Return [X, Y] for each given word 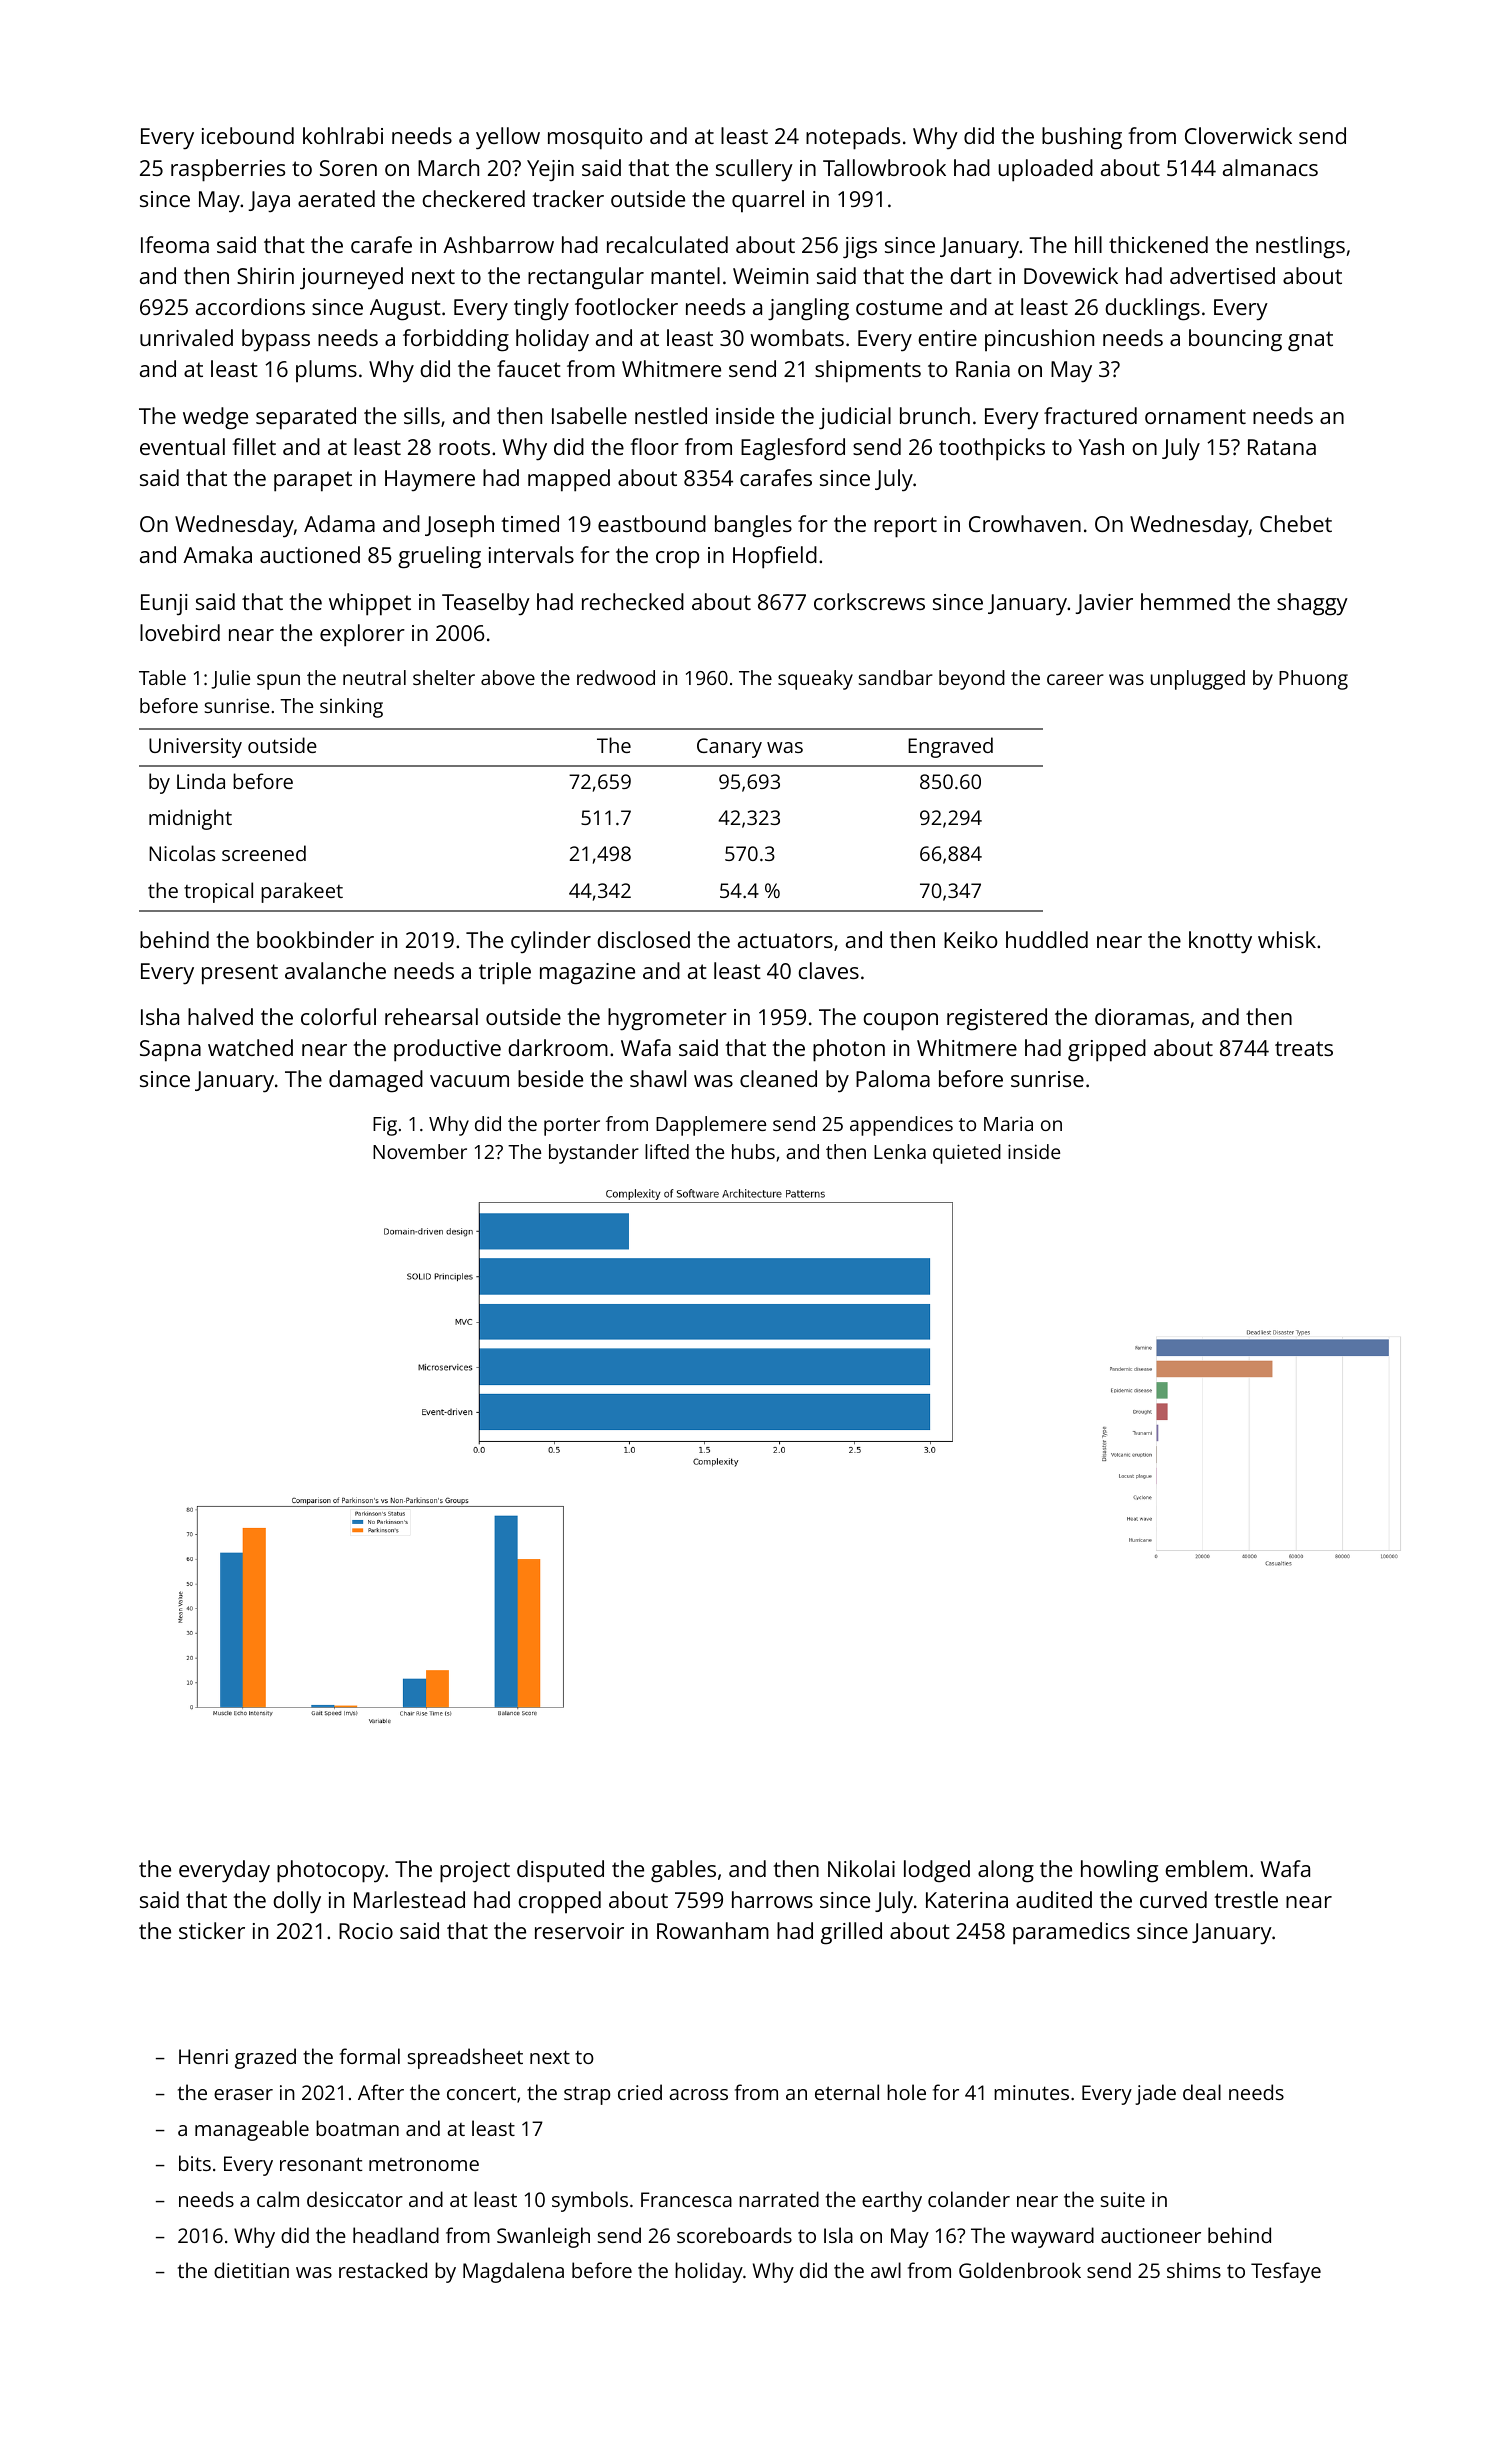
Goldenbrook [1020, 2270]
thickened [1158, 244]
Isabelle [589, 415]
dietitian [251, 2270]
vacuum [469, 1081]
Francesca [686, 2199]
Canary [729, 748]
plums [326, 371]
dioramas [1142, 1016]
